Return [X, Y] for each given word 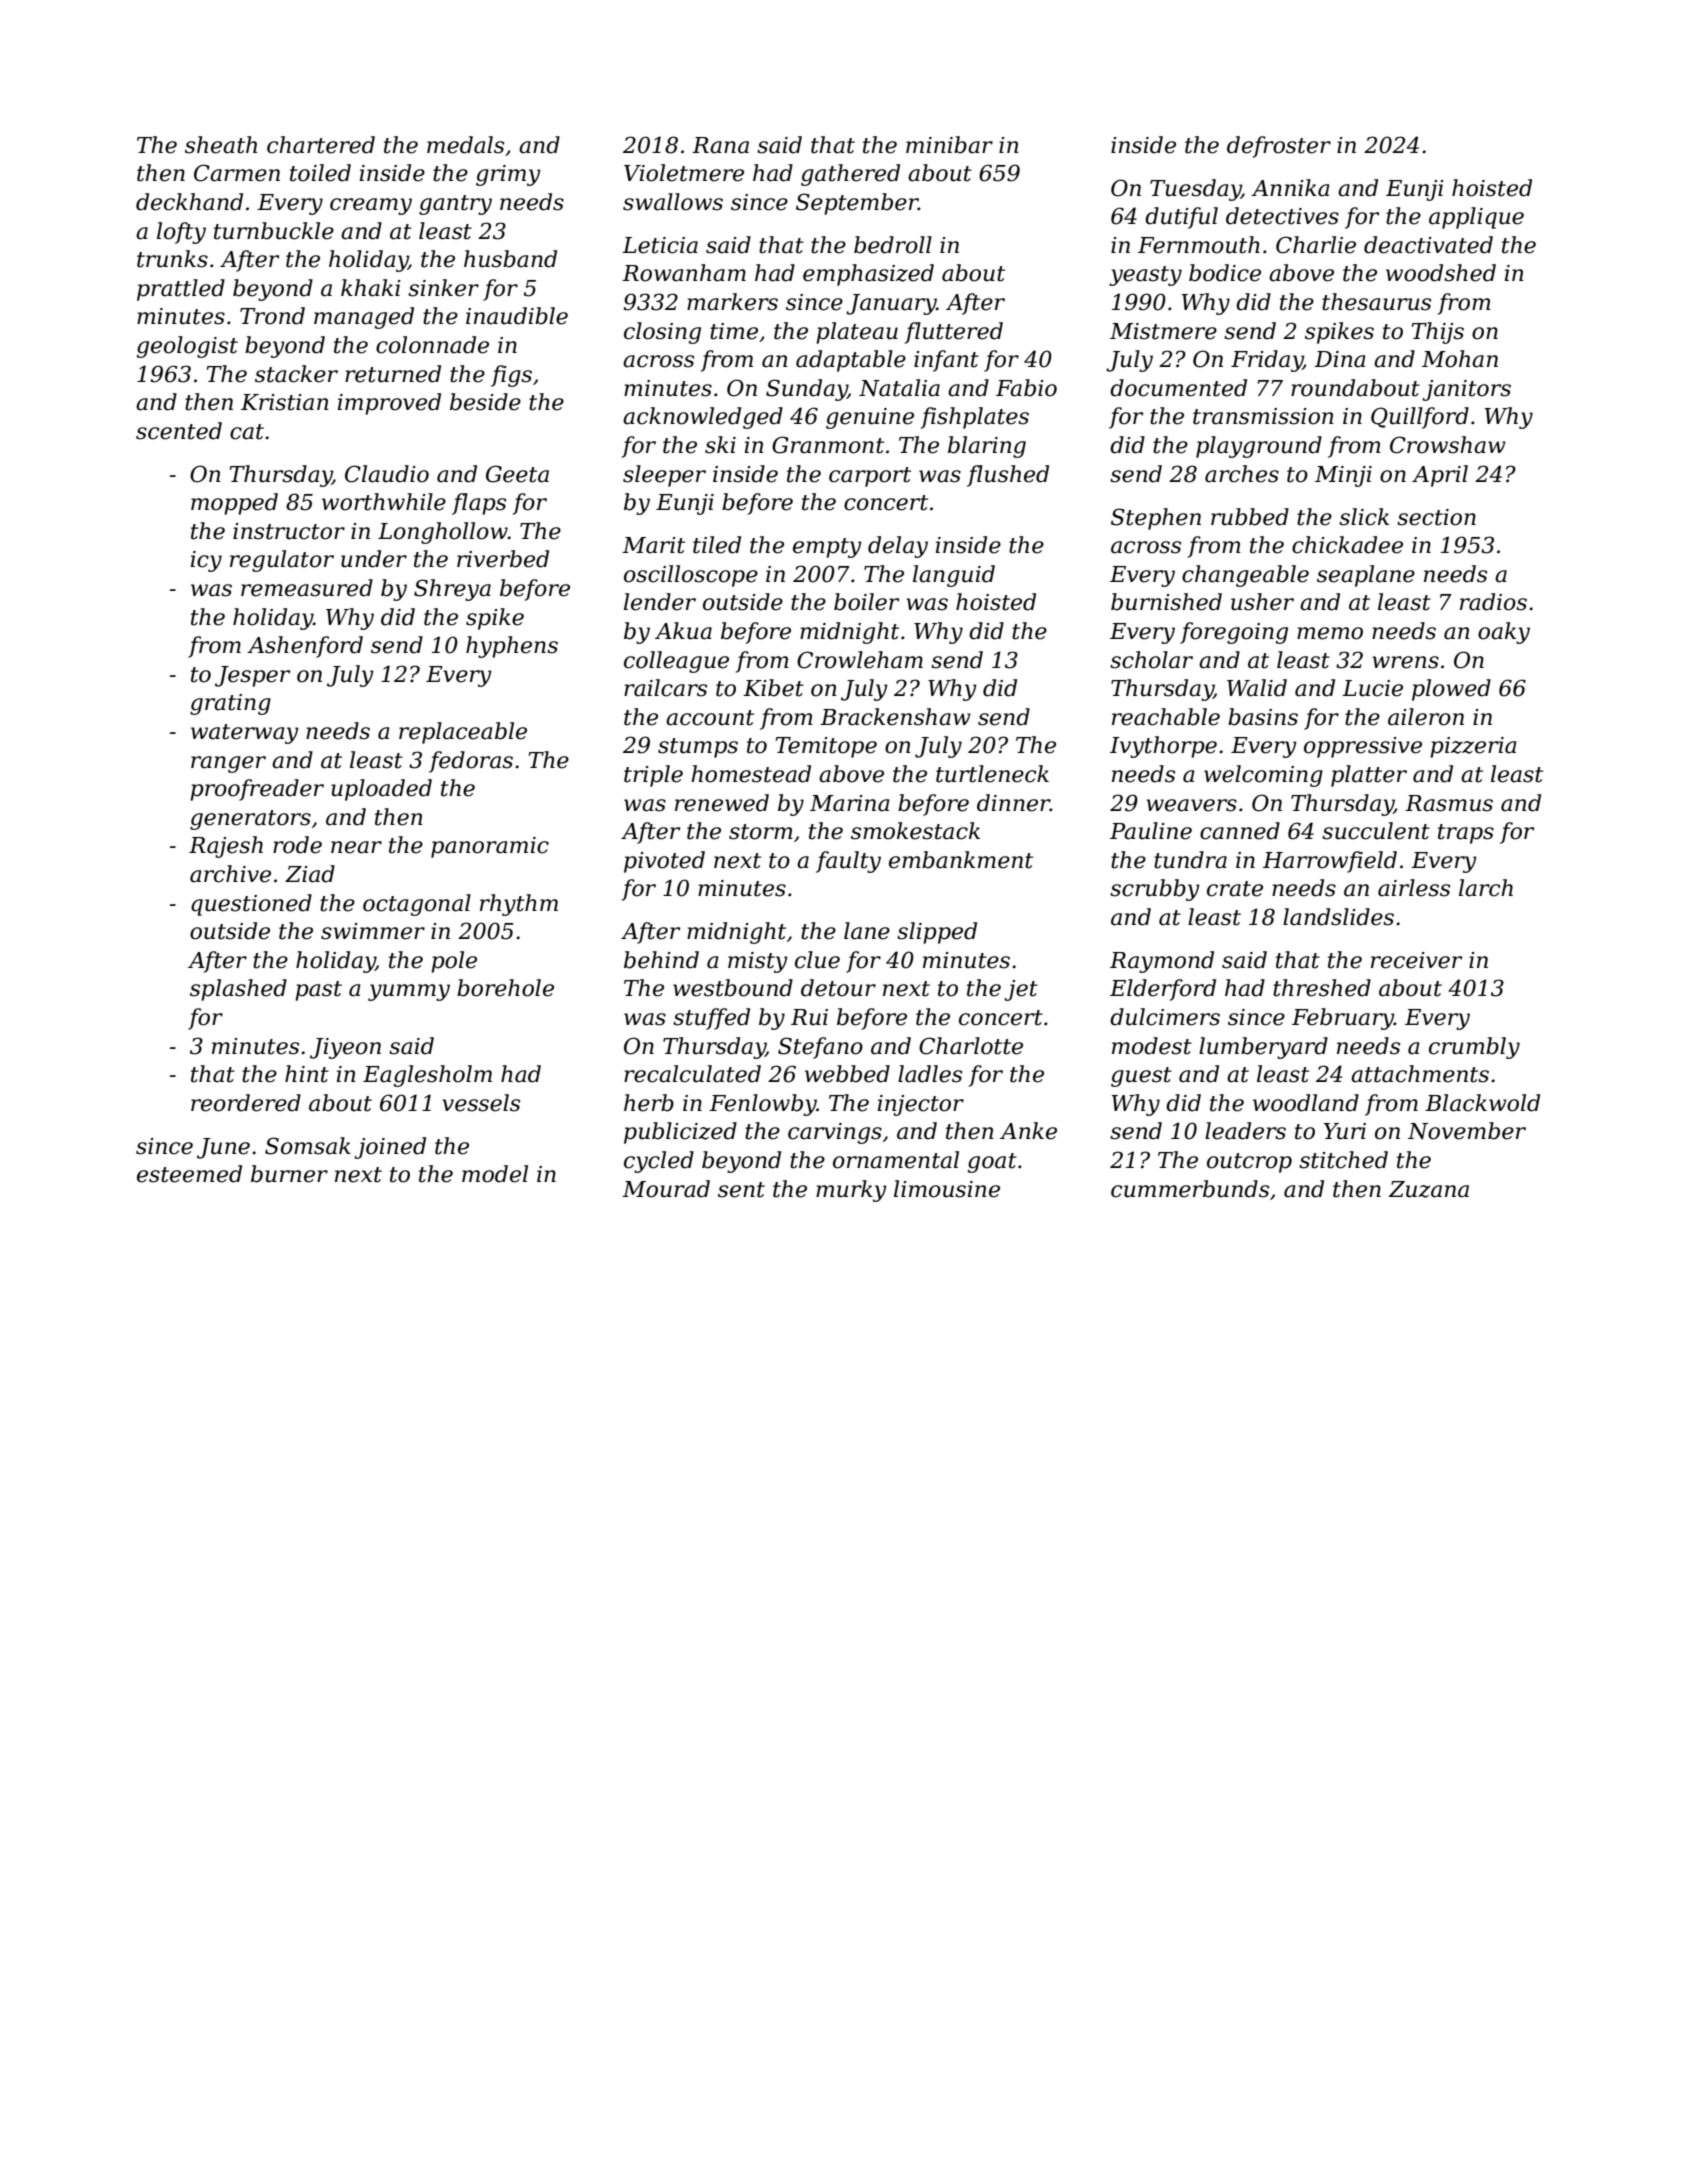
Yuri [1345, 1131]
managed [364, 318]
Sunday [807, 390]
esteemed [189, 1174]
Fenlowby [763, 1105]
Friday [1267, 361]
